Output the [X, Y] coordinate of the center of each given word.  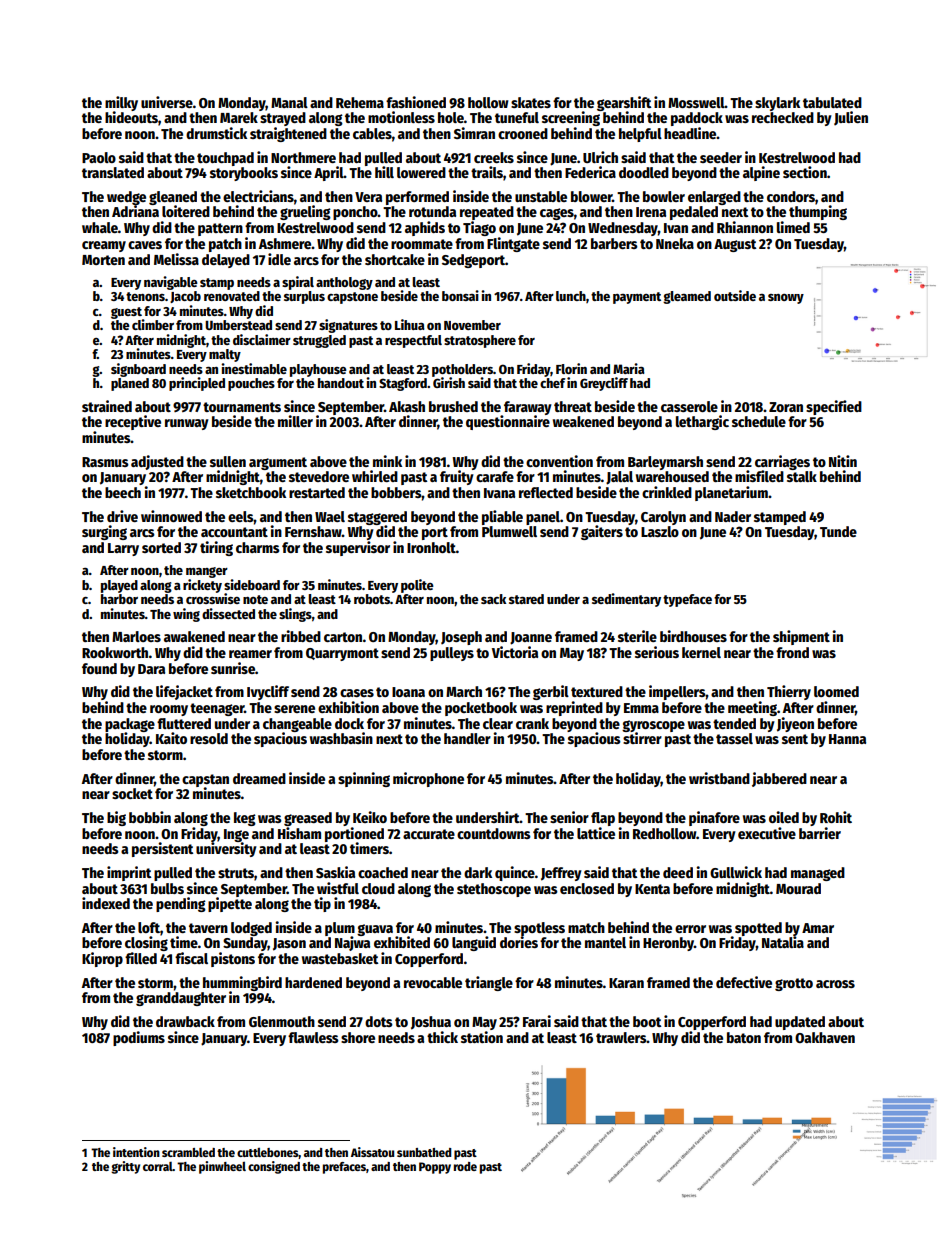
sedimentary [626, 600]
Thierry [789, 692]
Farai [537, 1021]
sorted [161, 547]
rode [465, 1166]
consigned [274, 1167]
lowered [421, 172]
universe [167, 102]
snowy [786, 299]
